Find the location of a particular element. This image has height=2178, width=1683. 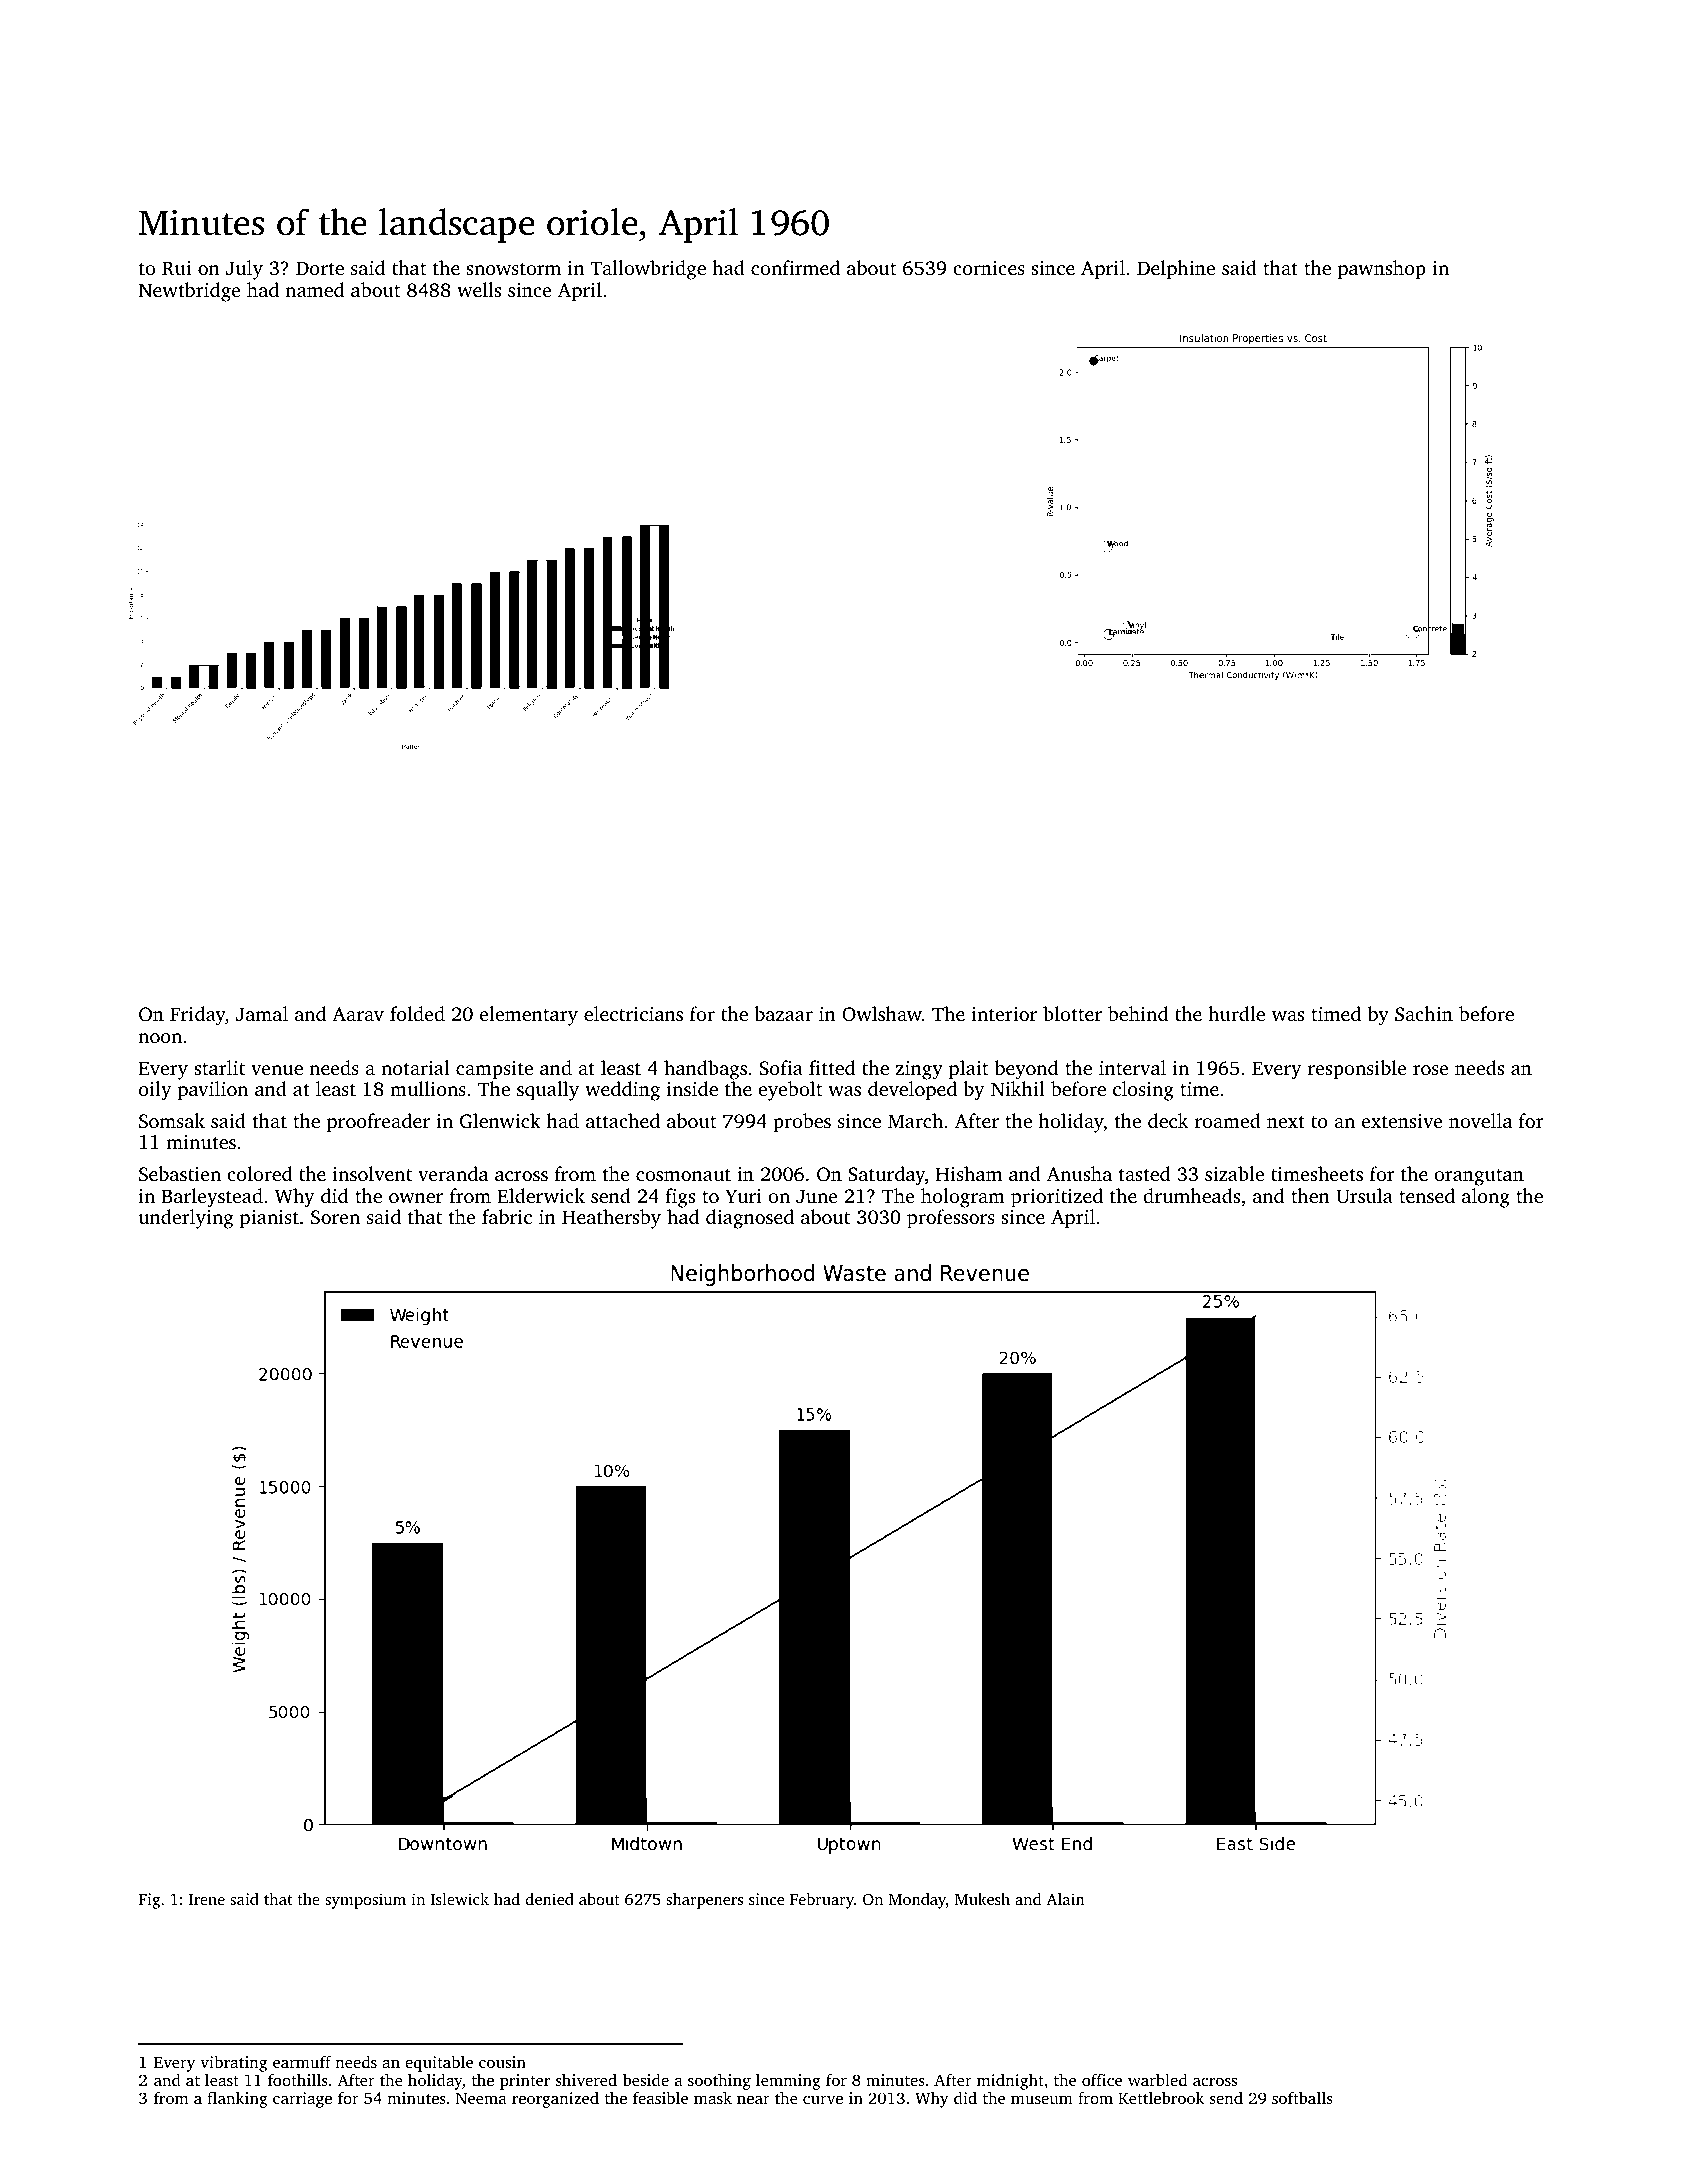

diagnosed is located at coordinates (750, 1219).
